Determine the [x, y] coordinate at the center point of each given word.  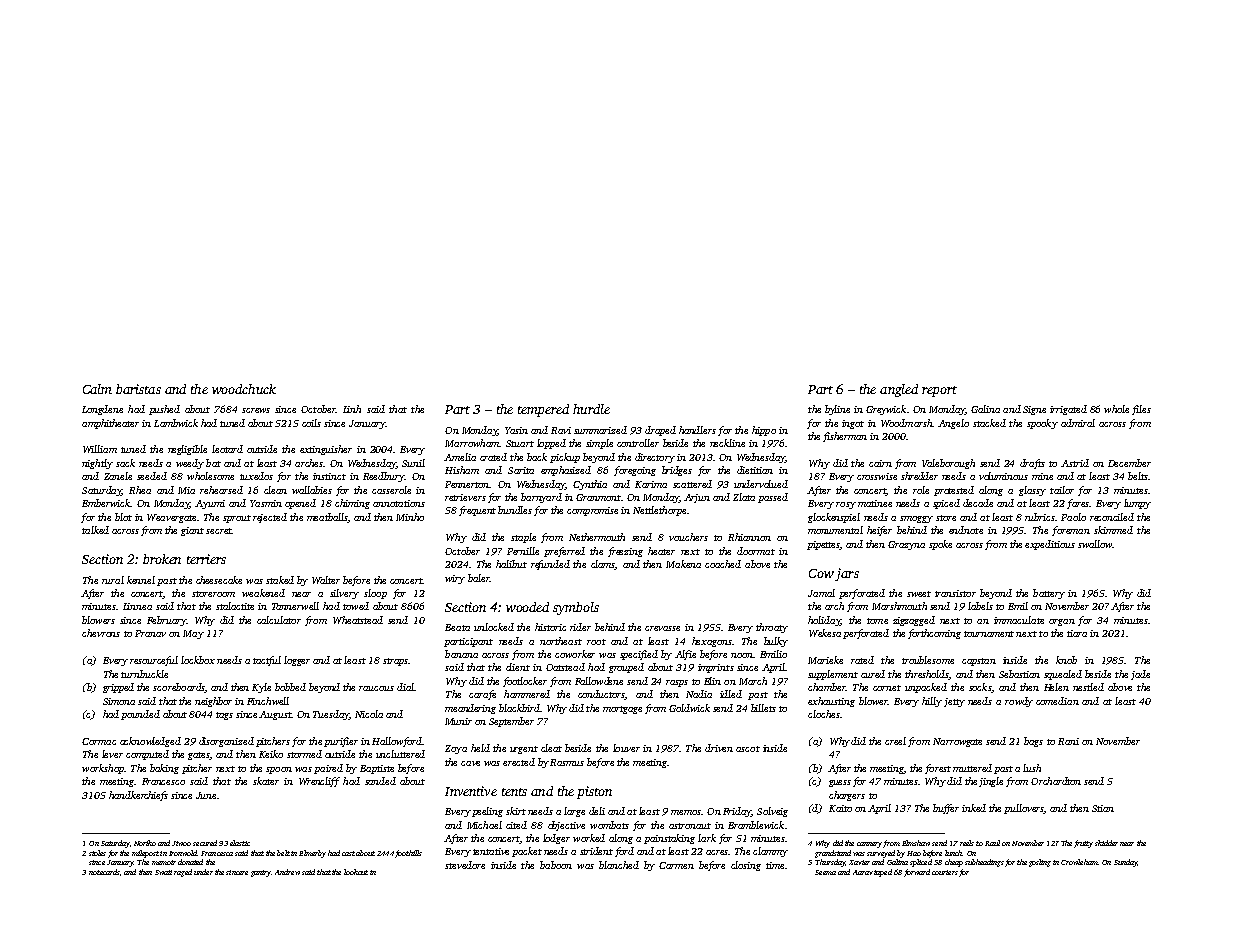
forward [917, 873]
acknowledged [150, 742]
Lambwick [176, 423]
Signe [1034, 410]
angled [899, 390]
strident [596, 851]
